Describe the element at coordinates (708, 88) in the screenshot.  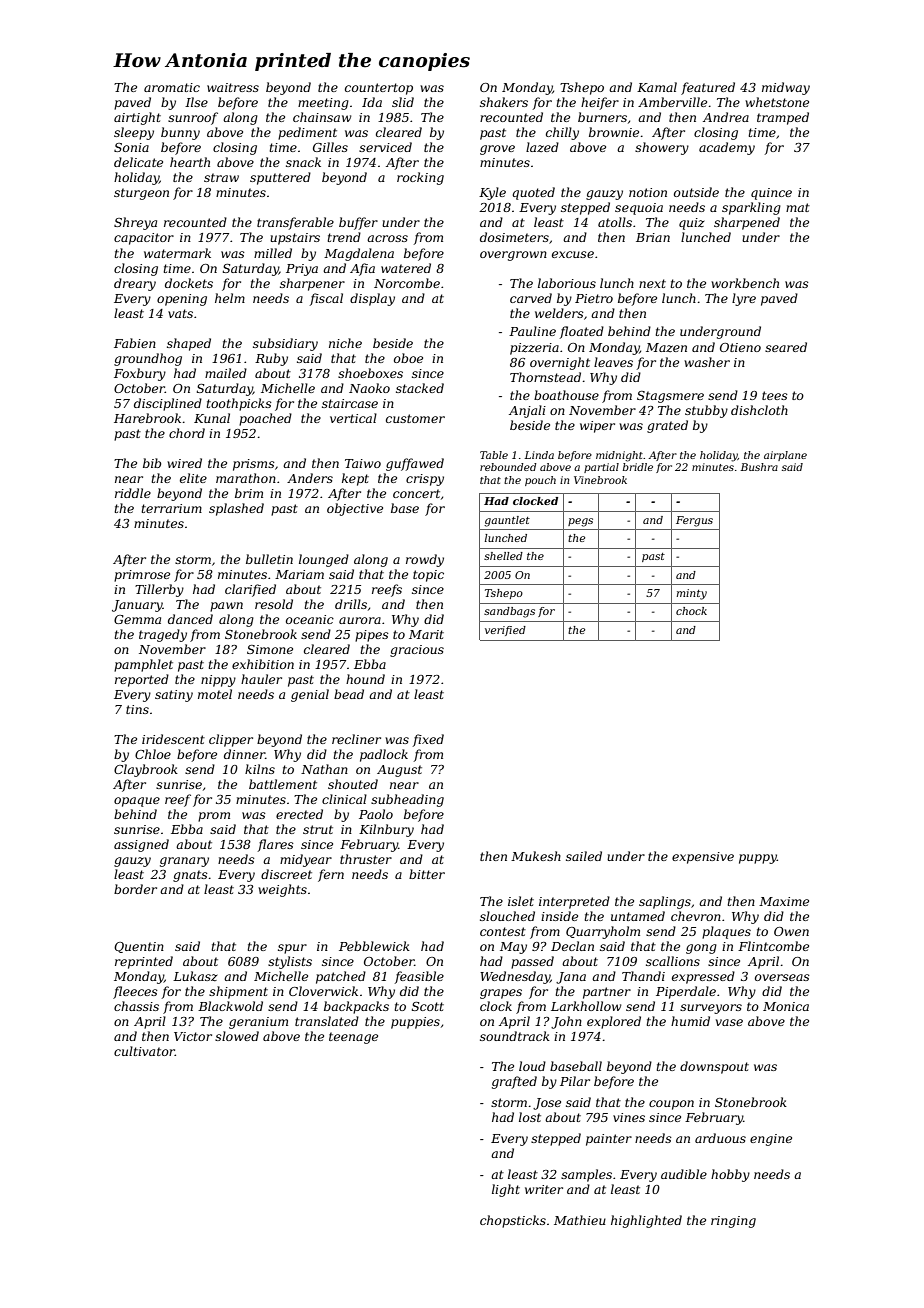
I see `featured` at that location.
